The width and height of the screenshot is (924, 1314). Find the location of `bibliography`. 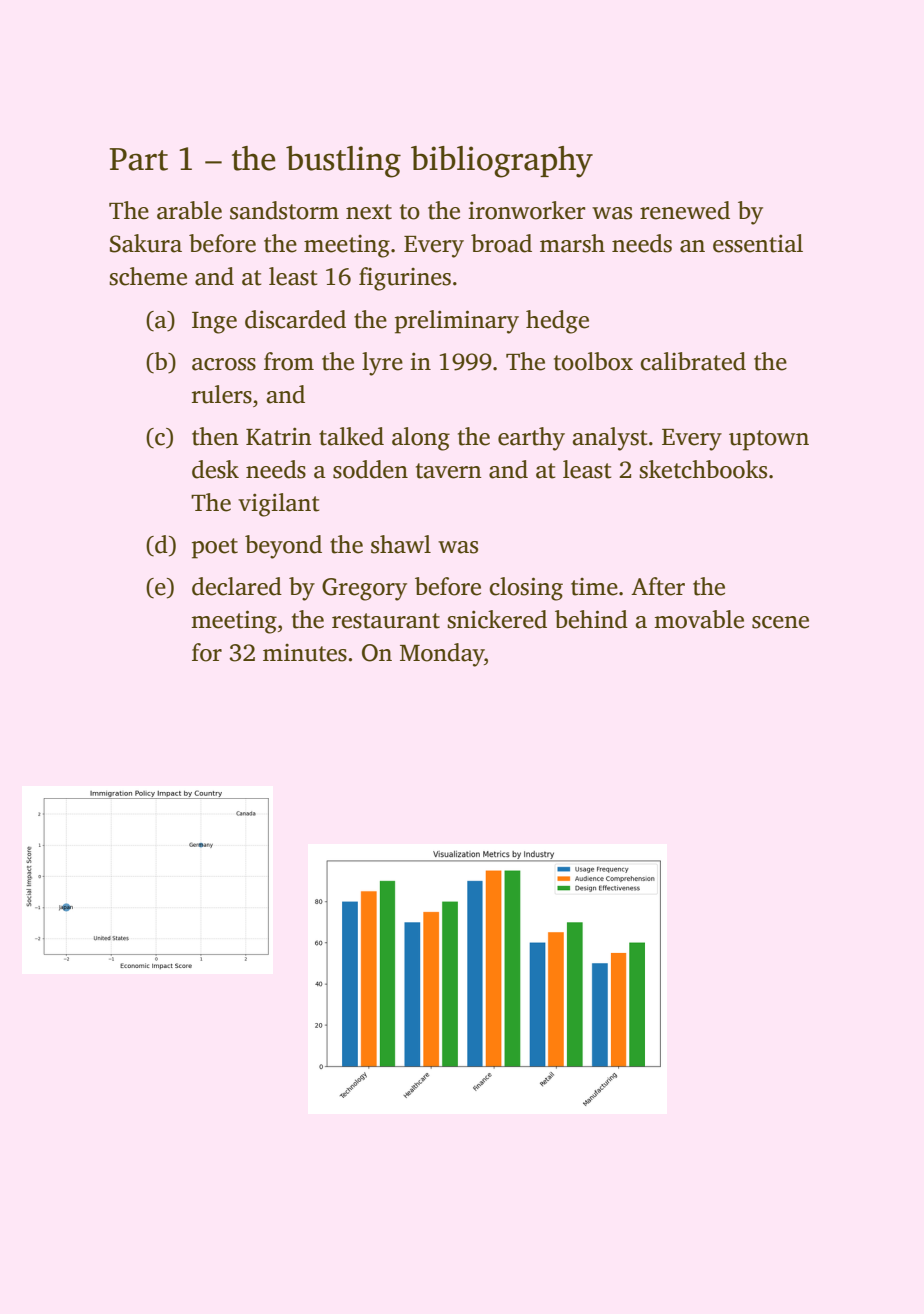

bibliography is located at coordinates (502, 162).
